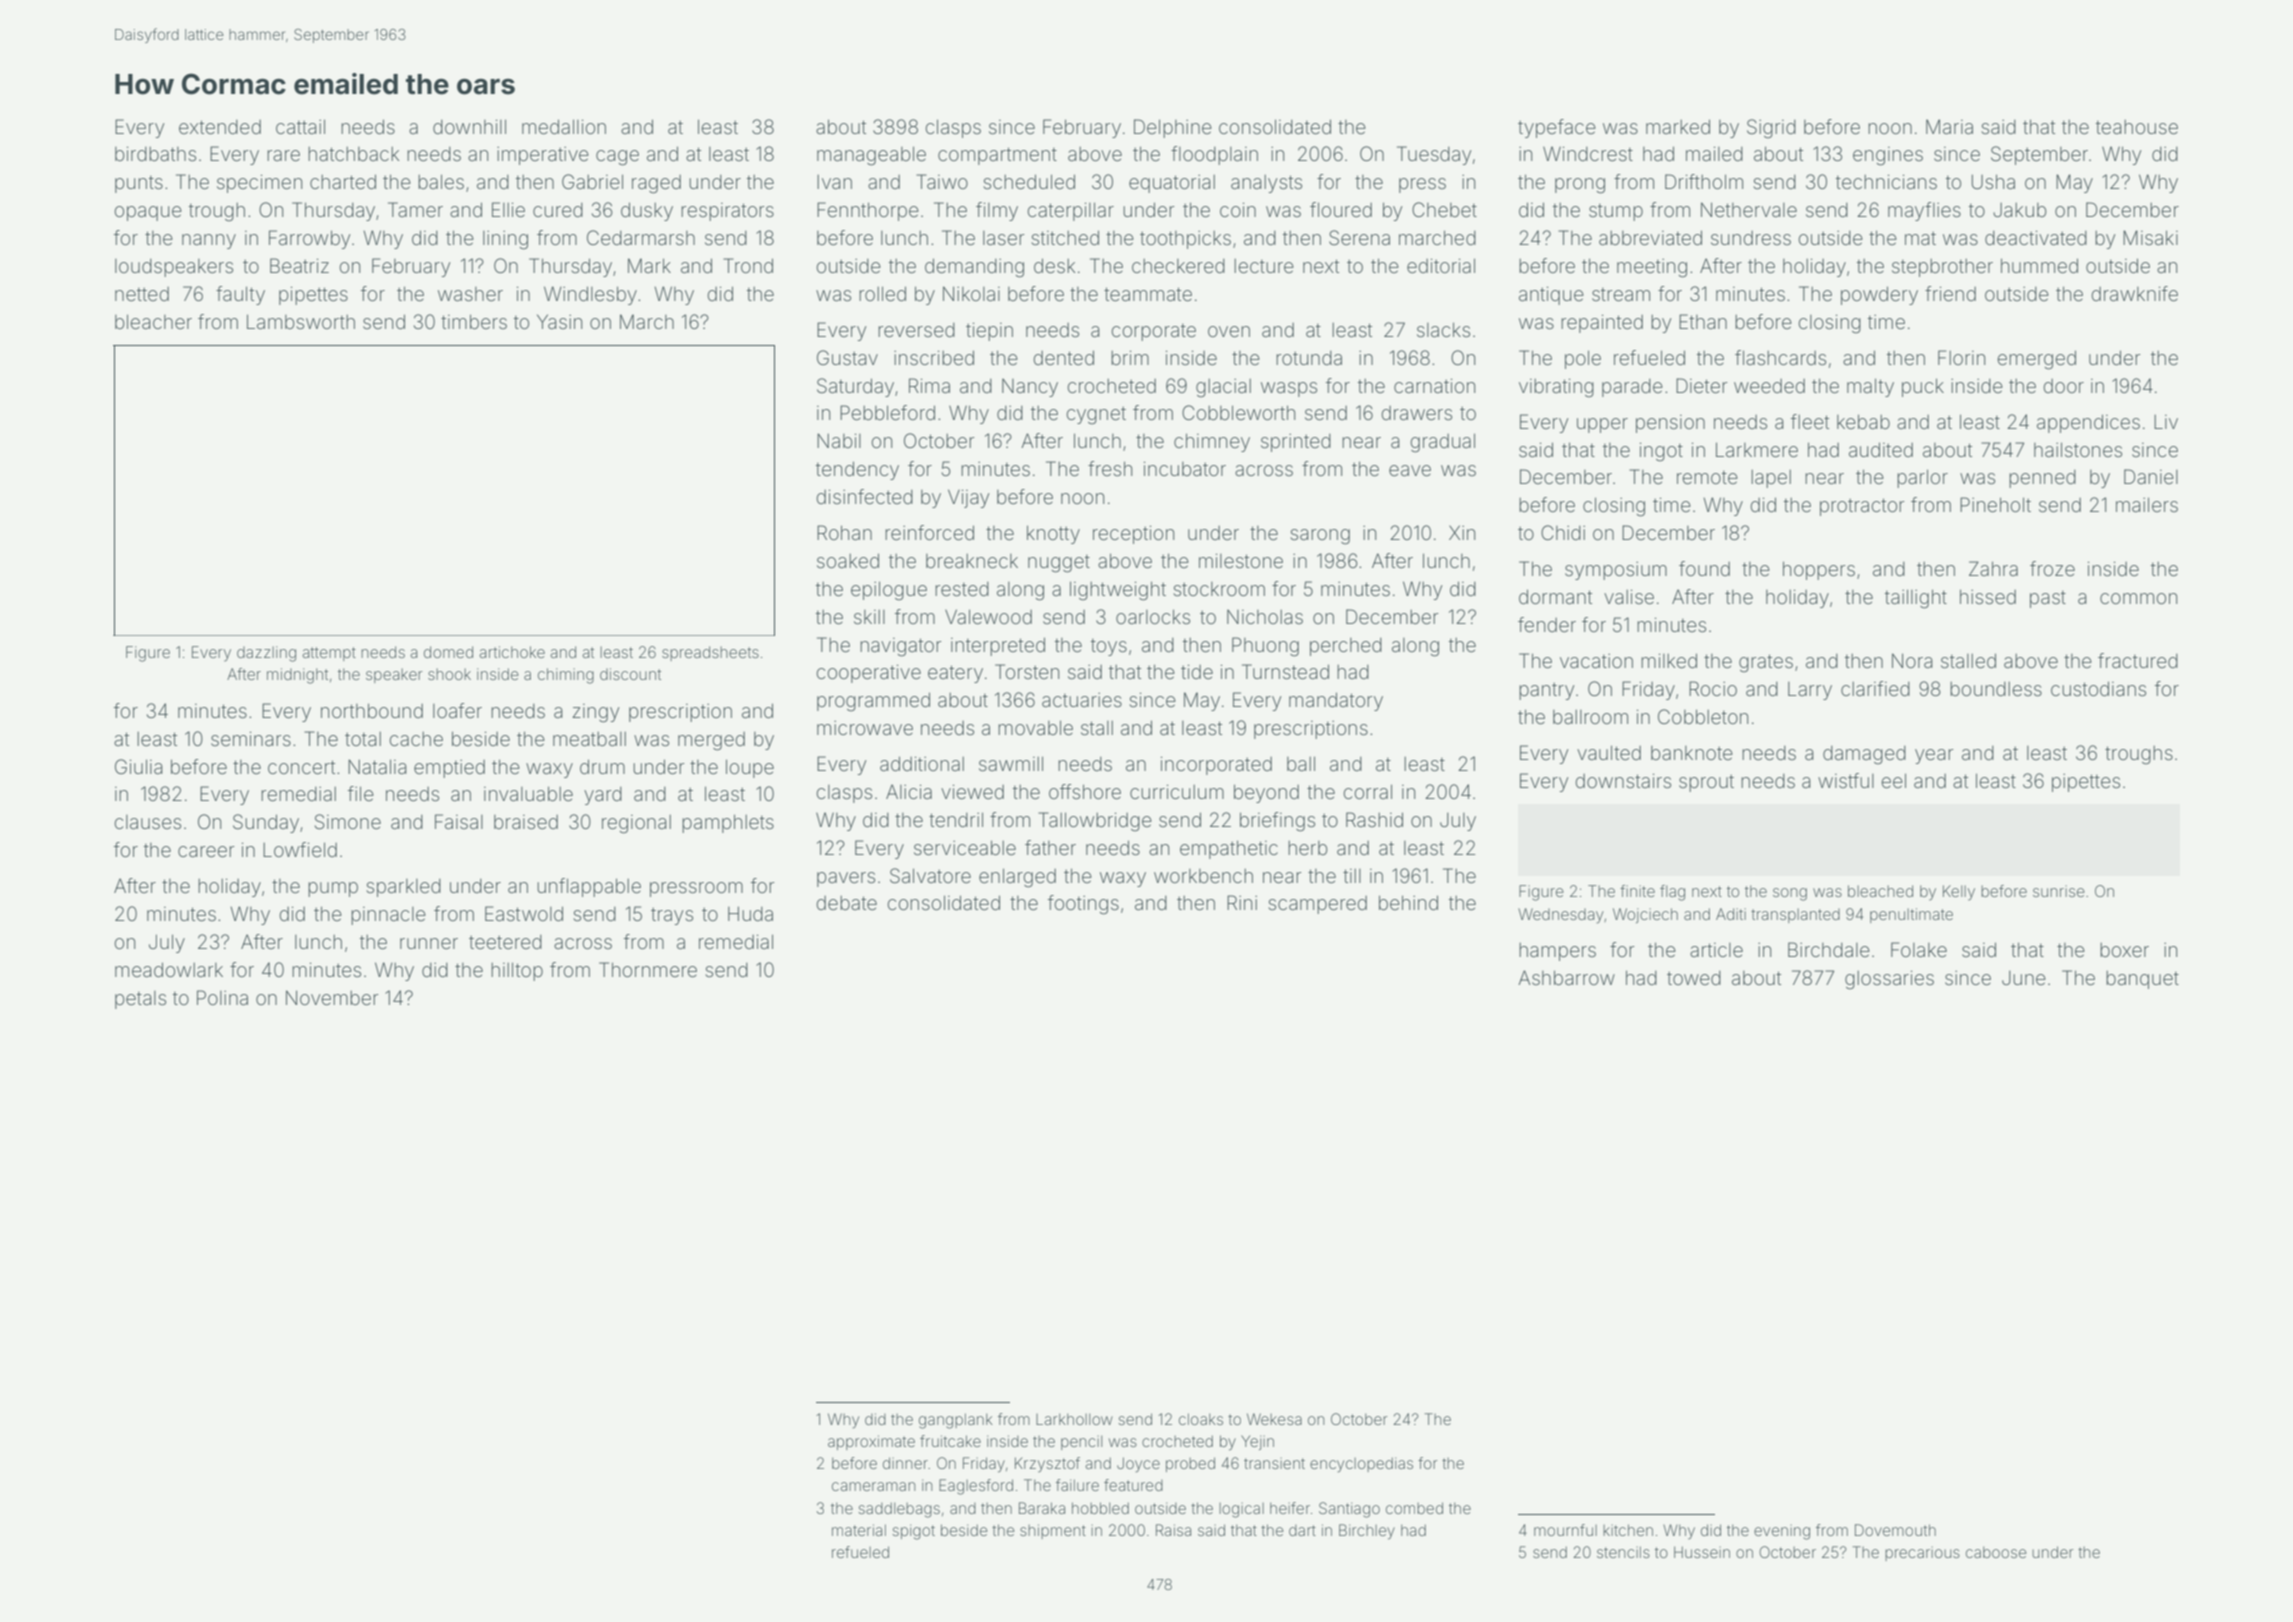  What do you see at coordinates (1993, 568) in the image?
I see `Zahra` at bounding box center [1993, 568].
